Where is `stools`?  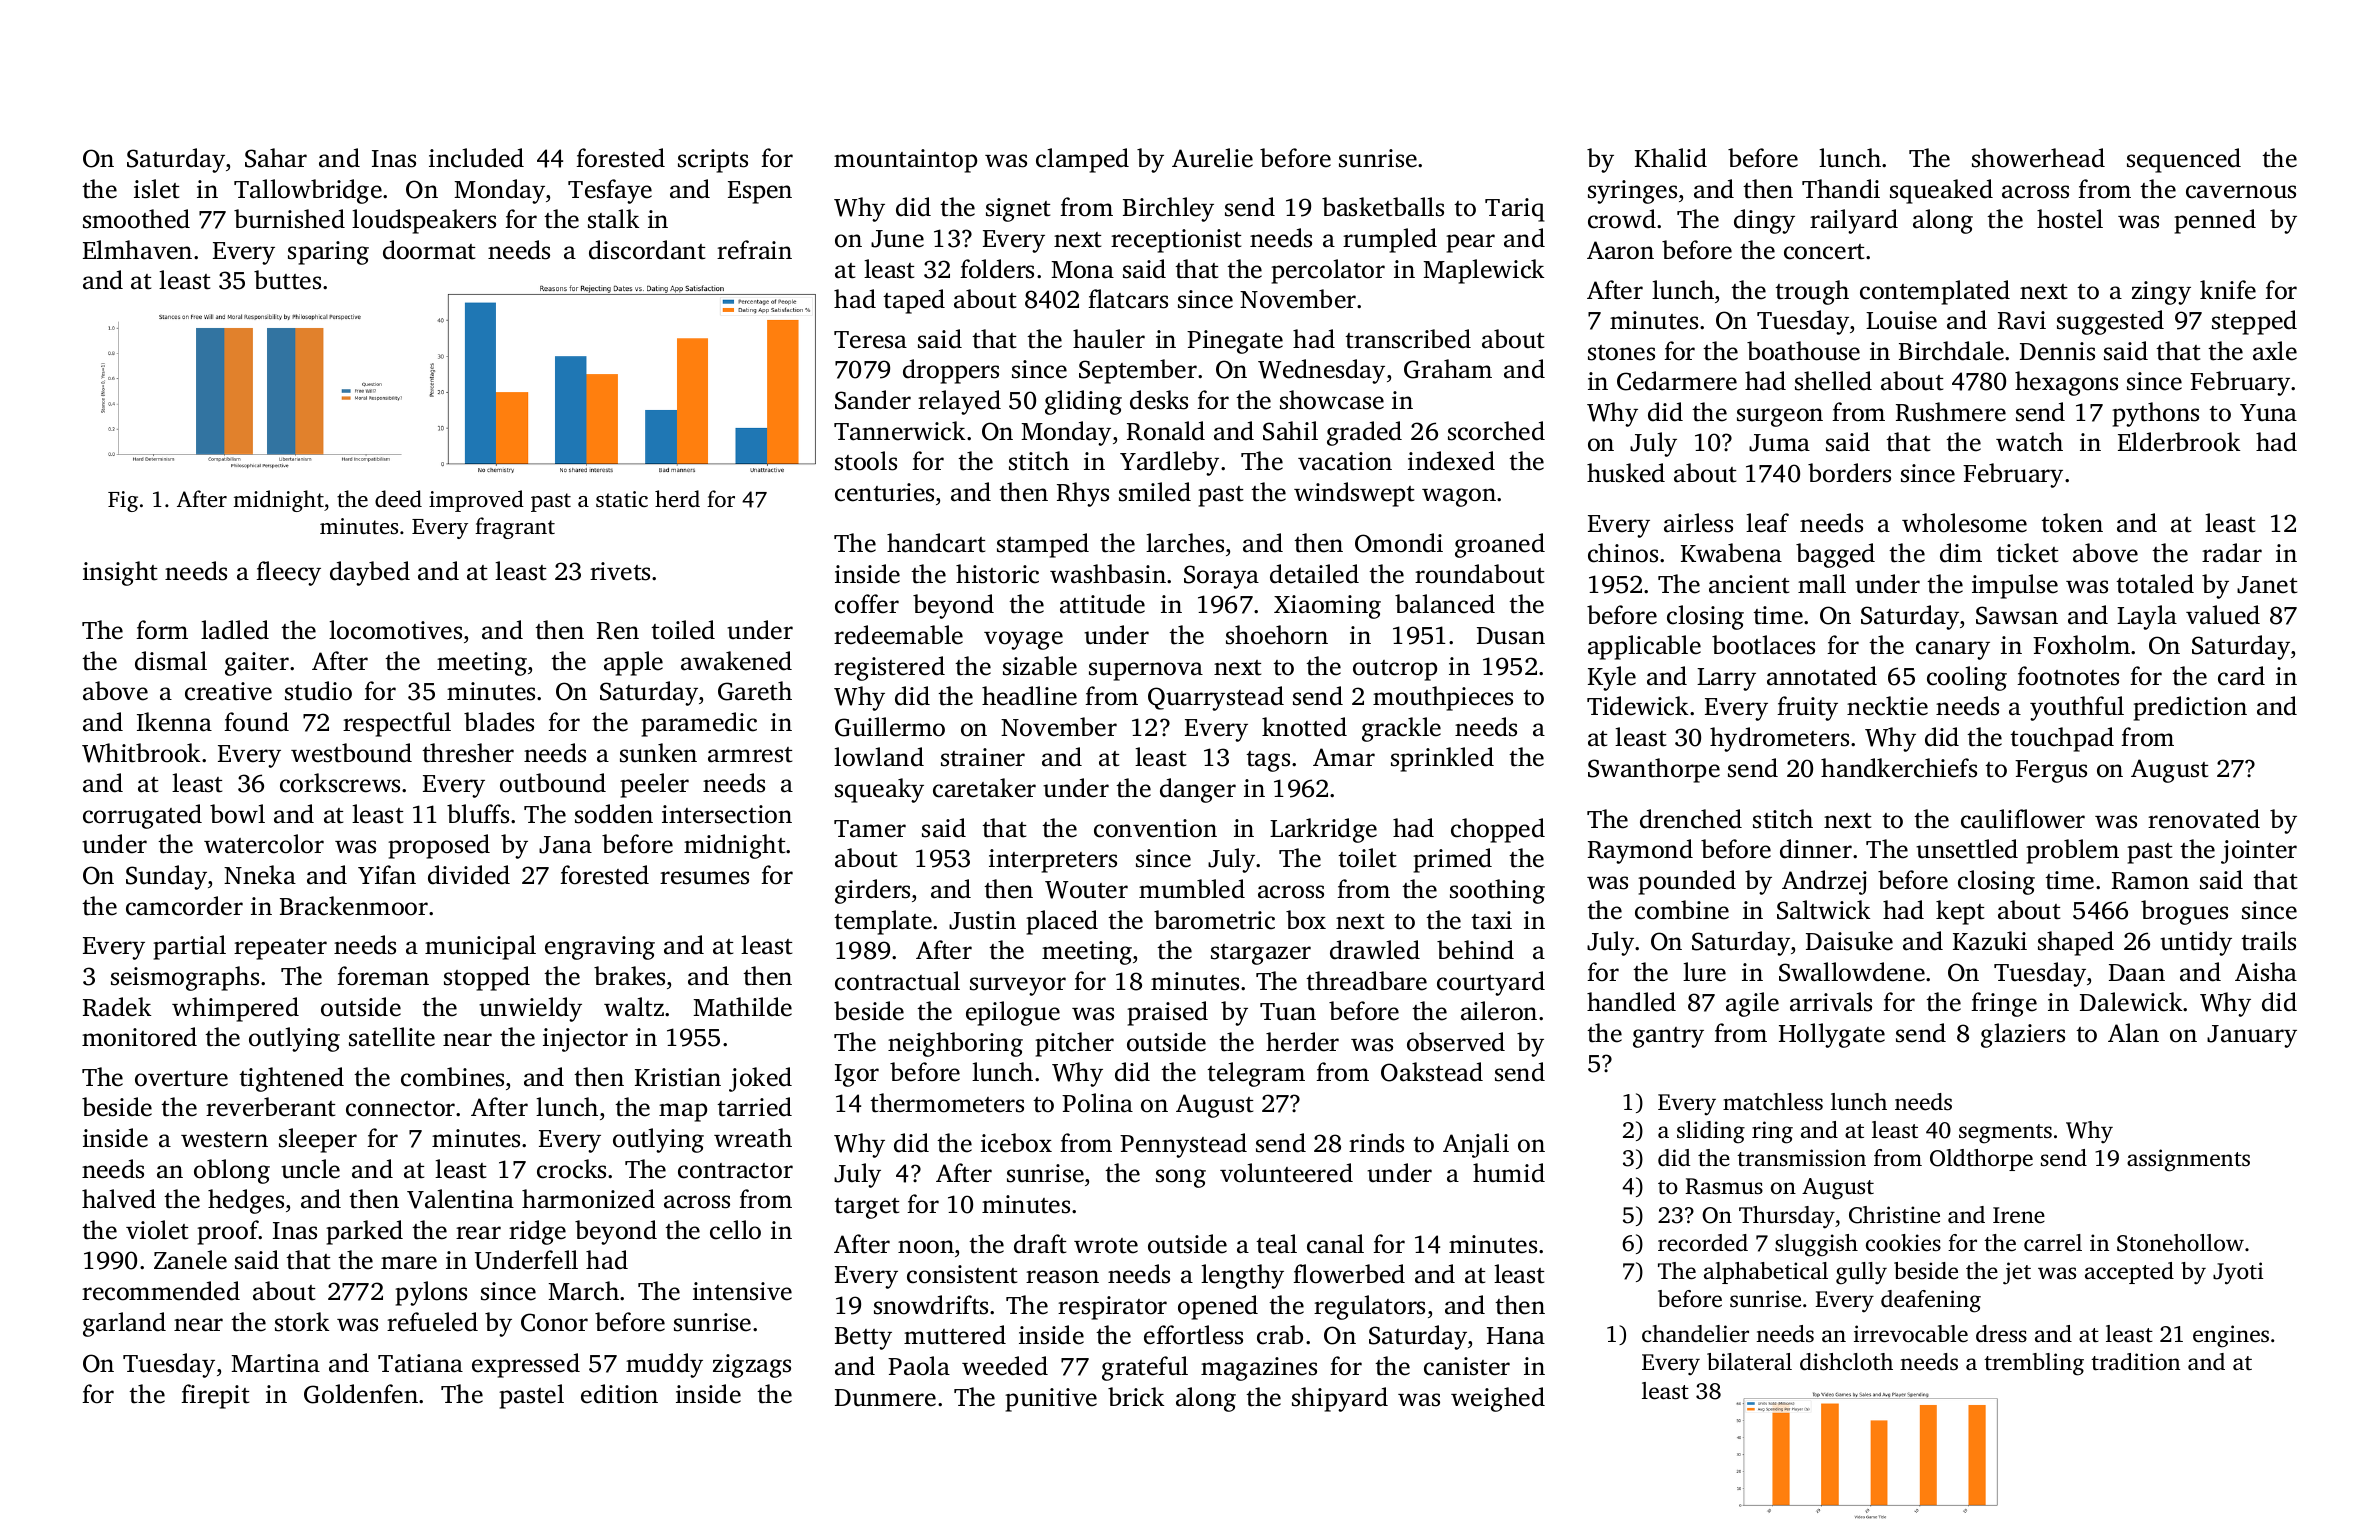 stools is located at coordinates (866, 461).
